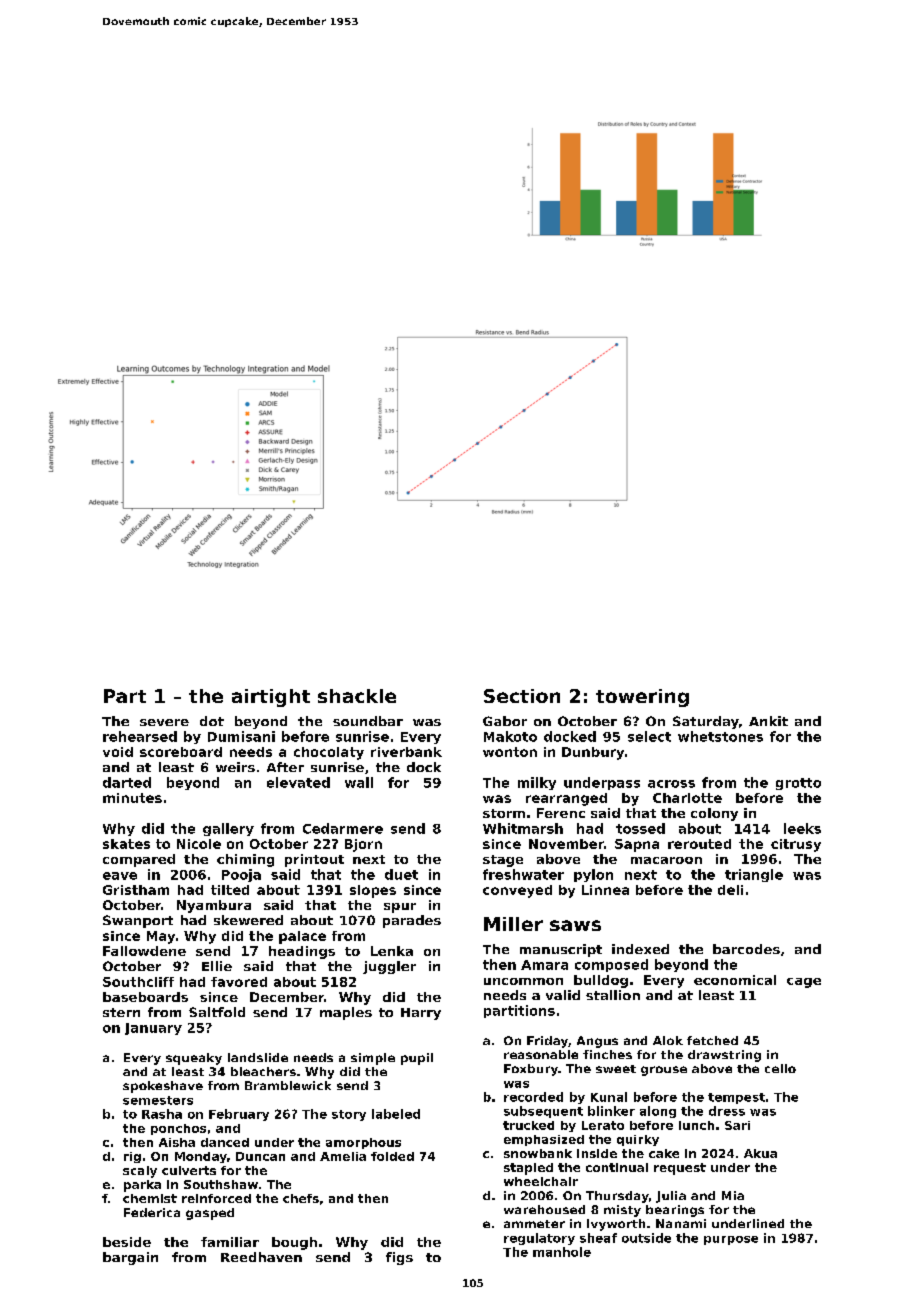 Image resolution: width=924 pixels, height=1308 pixels. I want to click on Dunbury, so click(593, 753).
